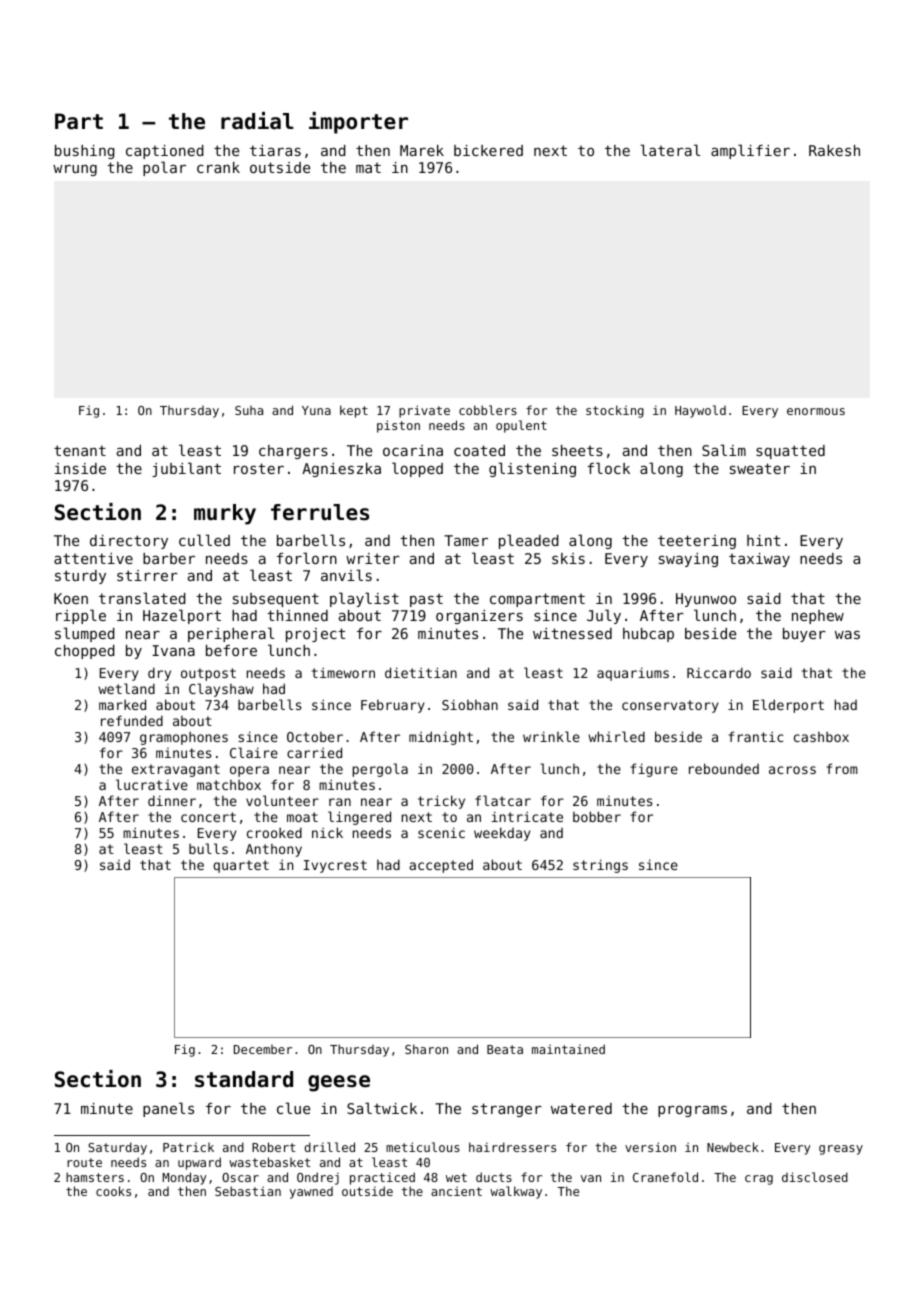 This document has height=1308, width=924. What do you see at coordinates (358, 123) in the document?
I see `importer` at bounding box center [358, 123].
